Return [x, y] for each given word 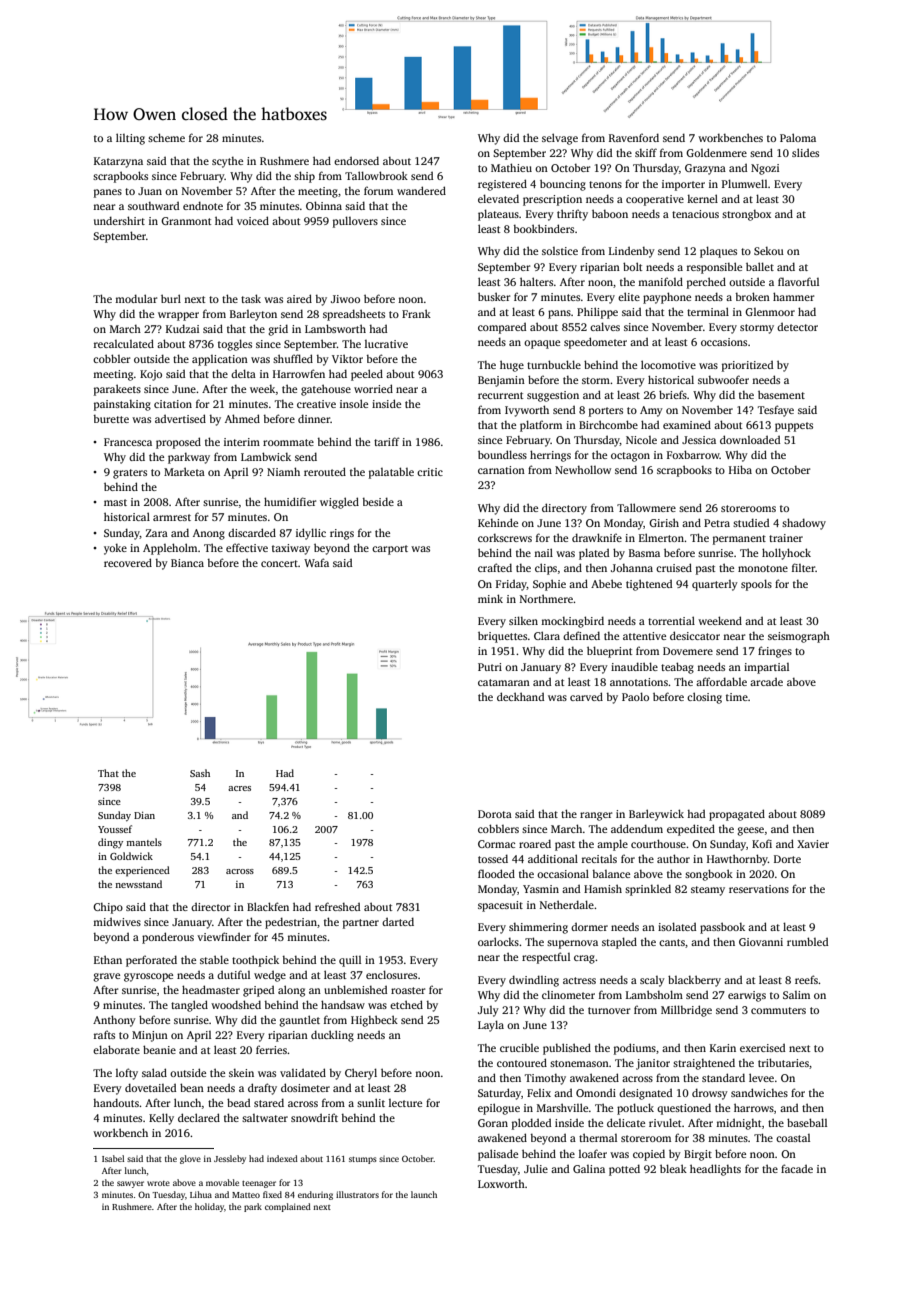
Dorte [787, 859]
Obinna [324, 205]
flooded [496, 873]
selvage [560, 139]
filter [803, 567]
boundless [502, 454]
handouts [116, 1102]
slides [805, 152]
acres [239, 788]
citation [173, 404]
